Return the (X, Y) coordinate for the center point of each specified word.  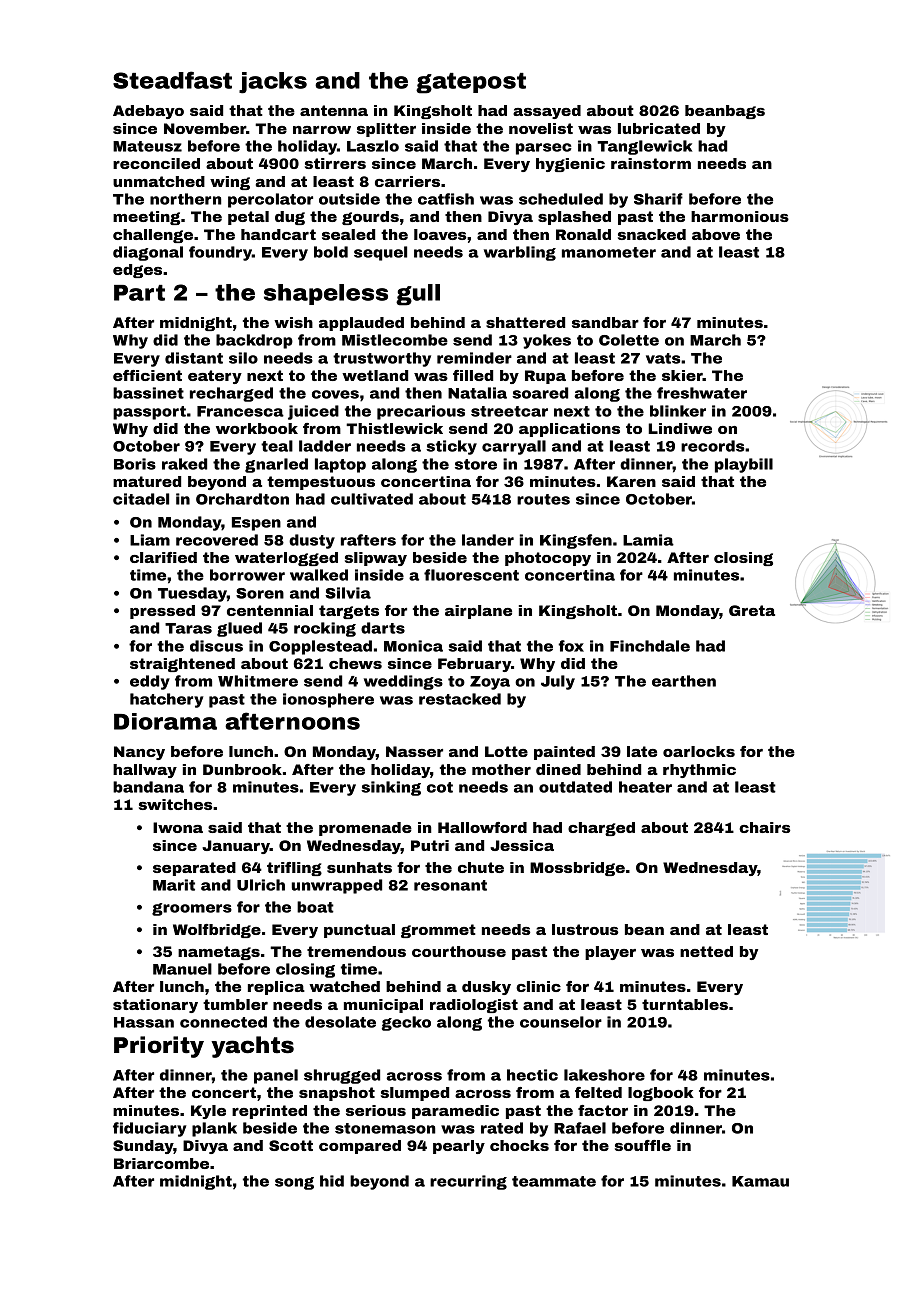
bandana (148, 787)
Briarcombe (161, 1163)
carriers (407, 181)
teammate (554, 1181)
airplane (478, 612)
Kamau (760, 1181)
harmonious (740, 216)
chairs (765, 827)
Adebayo (148, 112)
